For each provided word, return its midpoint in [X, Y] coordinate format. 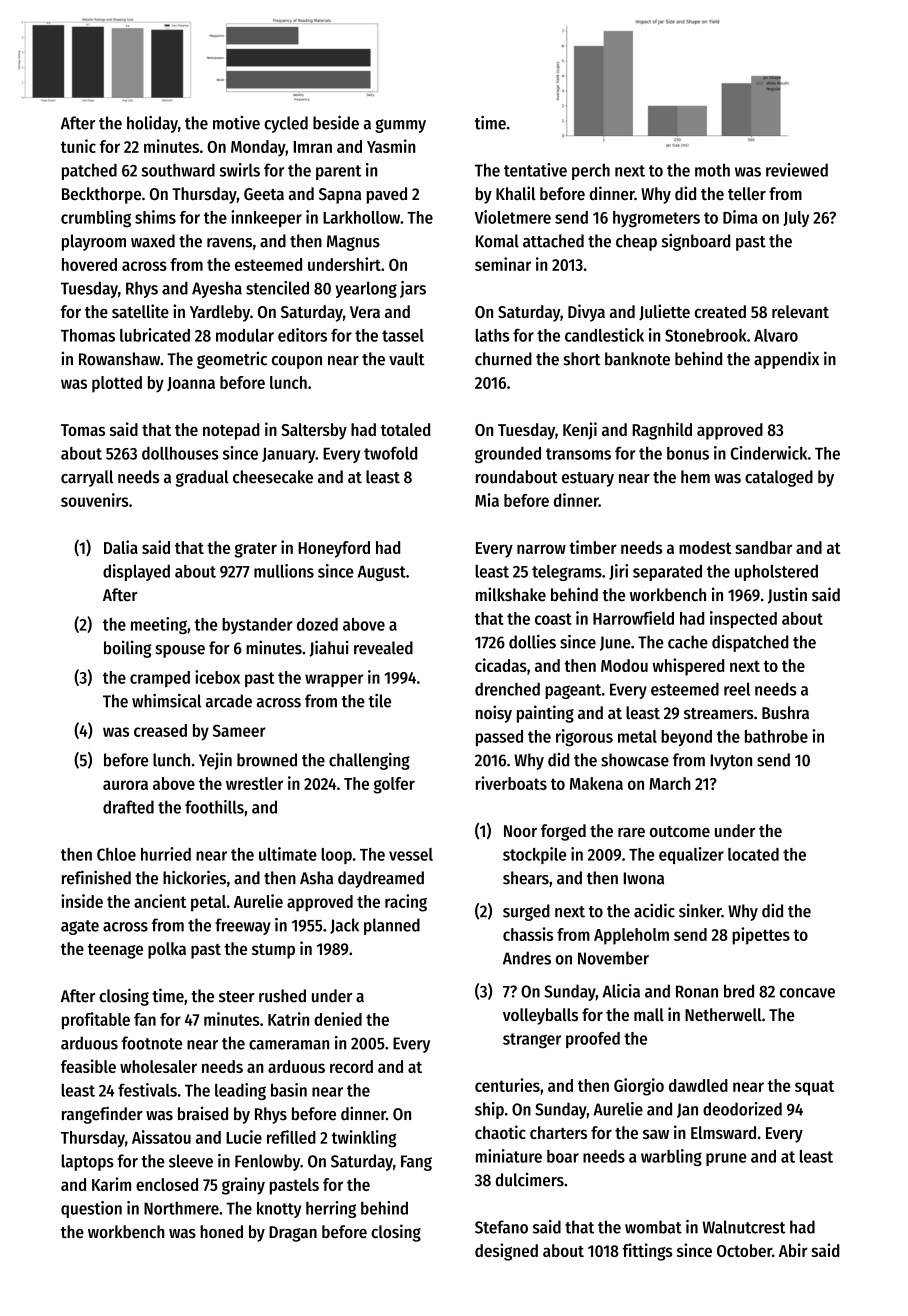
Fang [416, 1163]
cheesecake [273, 477]
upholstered [776, 572]
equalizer [691, 855]
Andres [527, 958]
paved [387, 195]
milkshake [511, 594]
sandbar [763, 547]
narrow [541, 549]
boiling [128, 649]
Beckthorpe [101, 195]
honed [221, 1232]
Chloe [116, 854]
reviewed [797, 170]
